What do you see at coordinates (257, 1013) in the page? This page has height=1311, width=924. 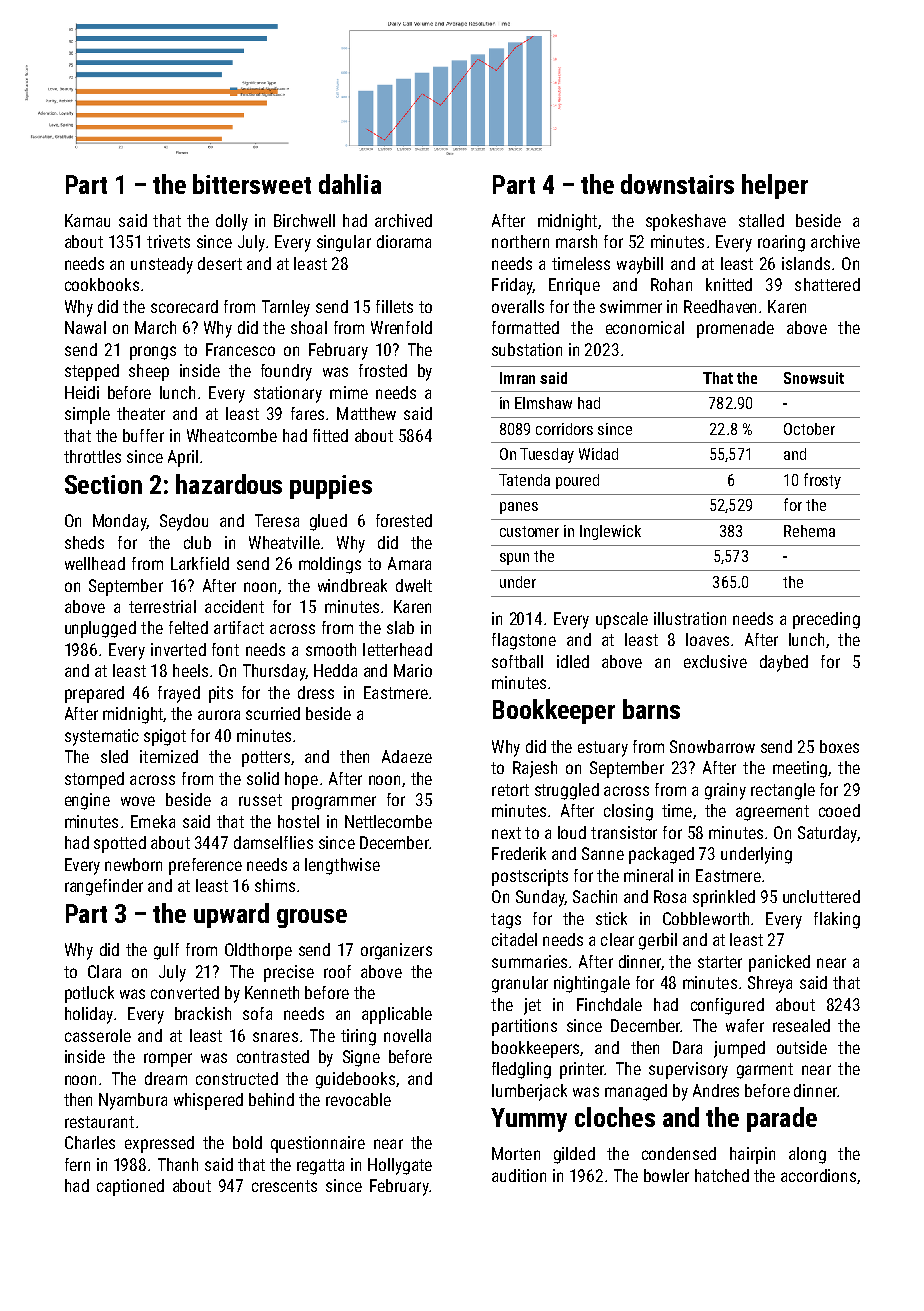 I see `sofa` at bounding box center [257, 1013].
